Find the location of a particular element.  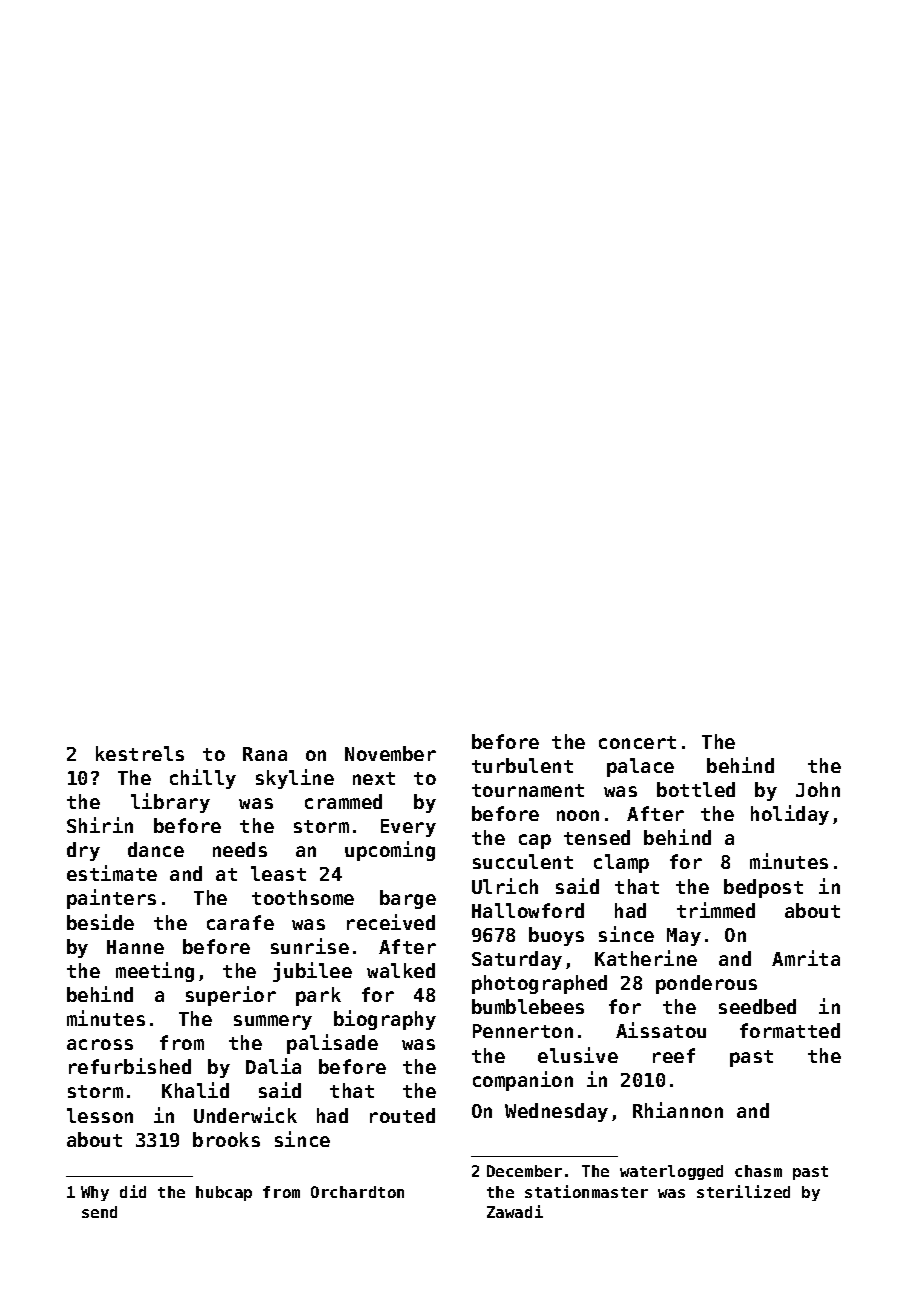

Hanne is located at coordinates (135, 947).
